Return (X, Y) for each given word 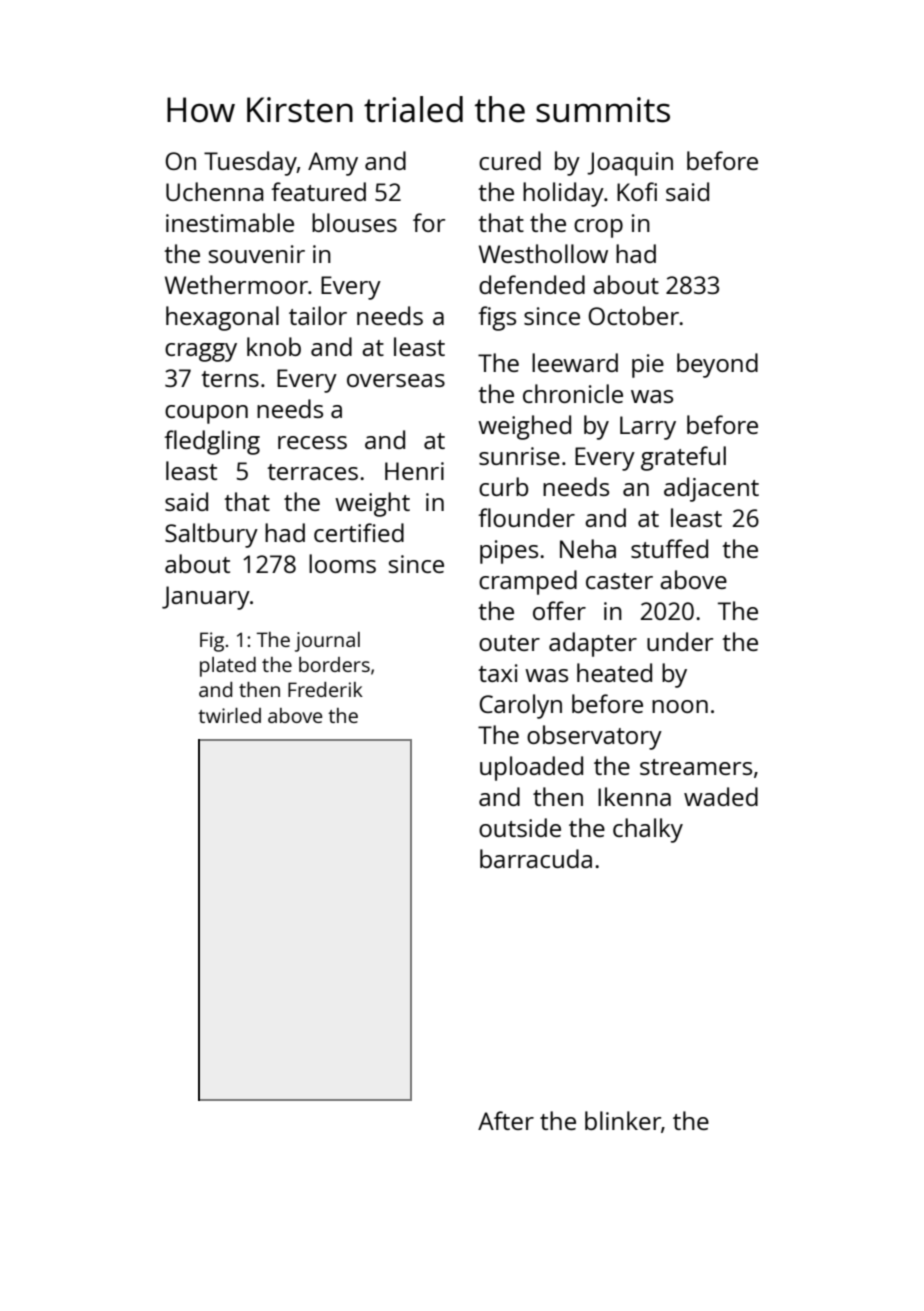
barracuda (536, 858)
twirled (229, 715)
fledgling (212, 442)
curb (503, 486)
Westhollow (543, 253)
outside (520, 827)
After (506, 1120)
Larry (648, 428)
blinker (623, 1120)
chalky (648, 830)
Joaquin (630, 164)
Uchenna (215, 191)
